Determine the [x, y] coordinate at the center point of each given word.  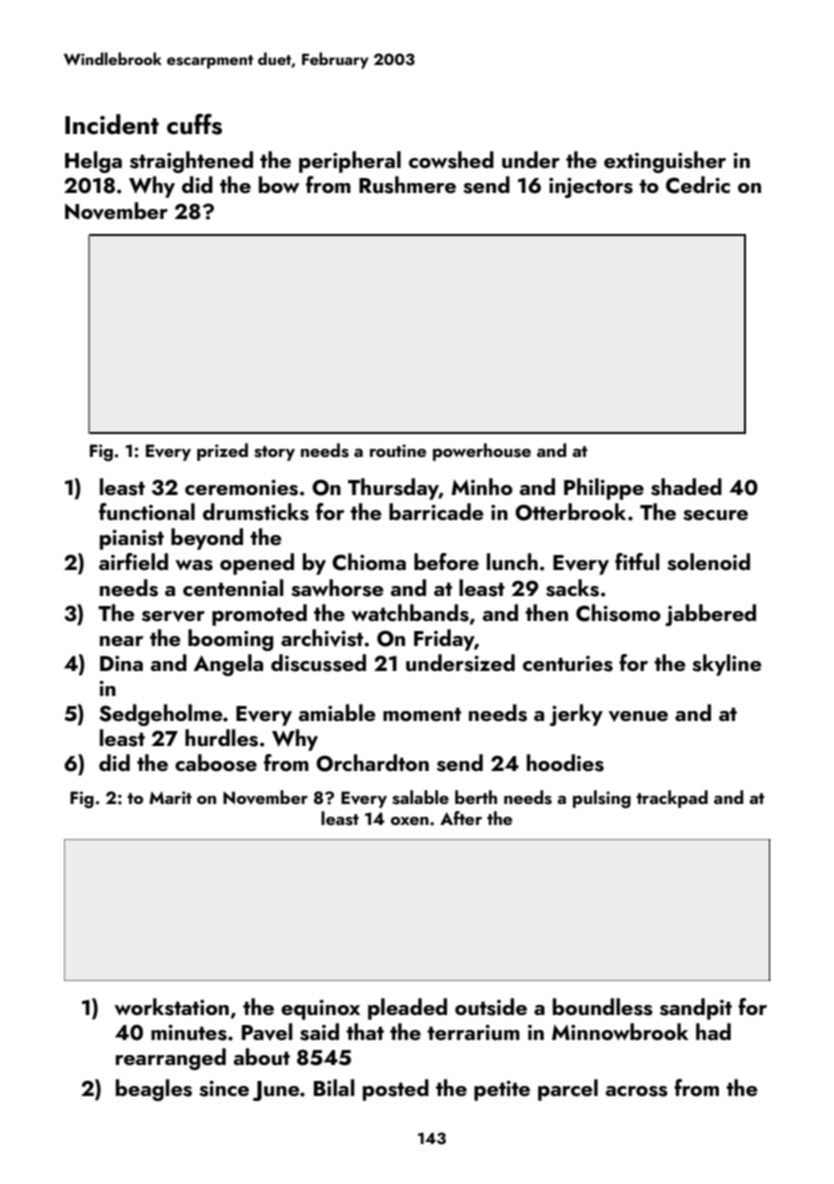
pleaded [407, 1009]
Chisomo [618, 613]
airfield [133, 561]
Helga [93, 162]
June [276, 1091]
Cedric [698, 185]
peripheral [350, 162]
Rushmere [407, 185]
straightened [191, 162]
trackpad [672, 799]
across [637, 1091]
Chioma [369, 562]
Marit [170, 797]
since [224, 1089]
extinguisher [665, 162]
